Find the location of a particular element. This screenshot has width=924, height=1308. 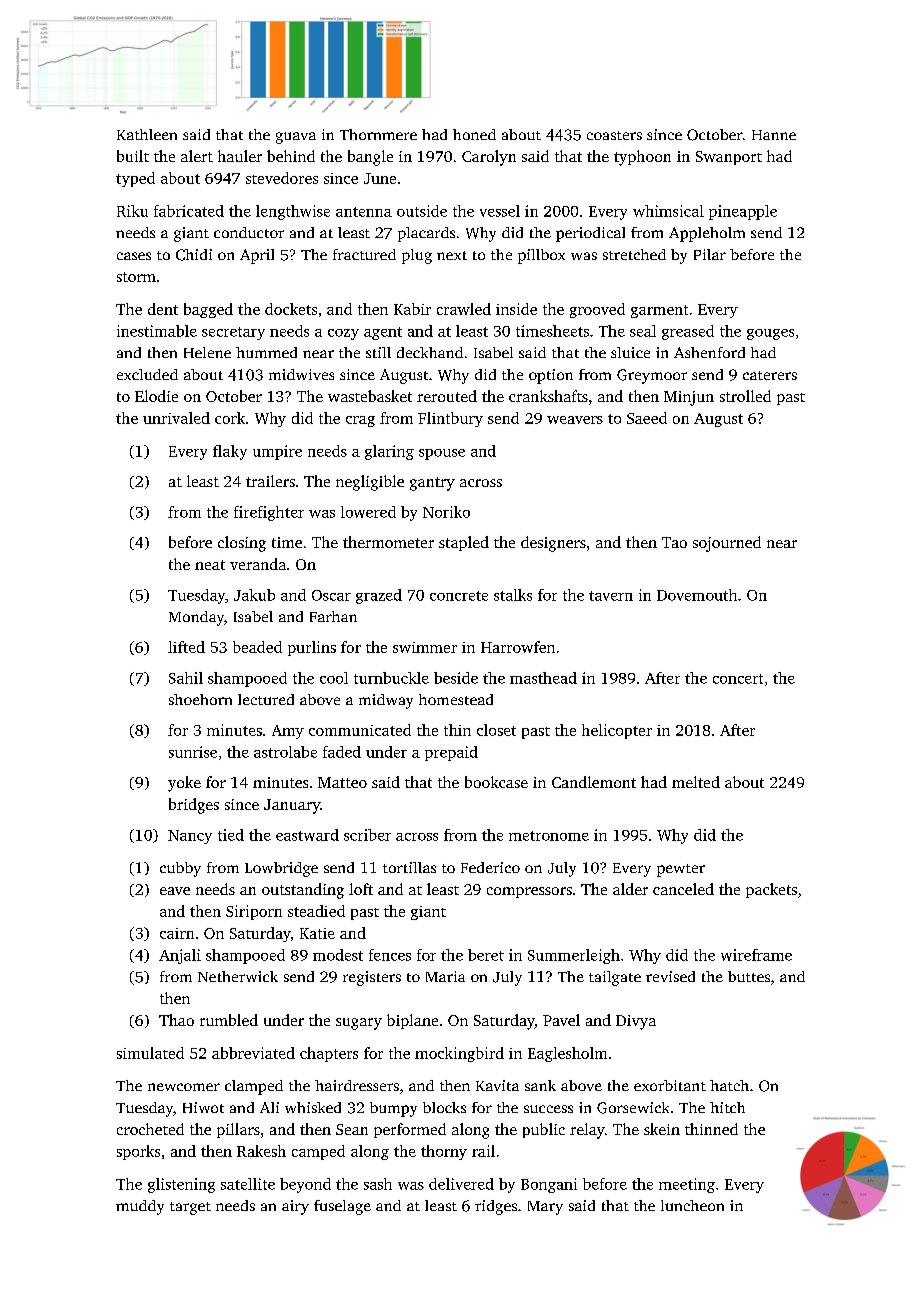

meeting is located at coordinates (687, 1185).
